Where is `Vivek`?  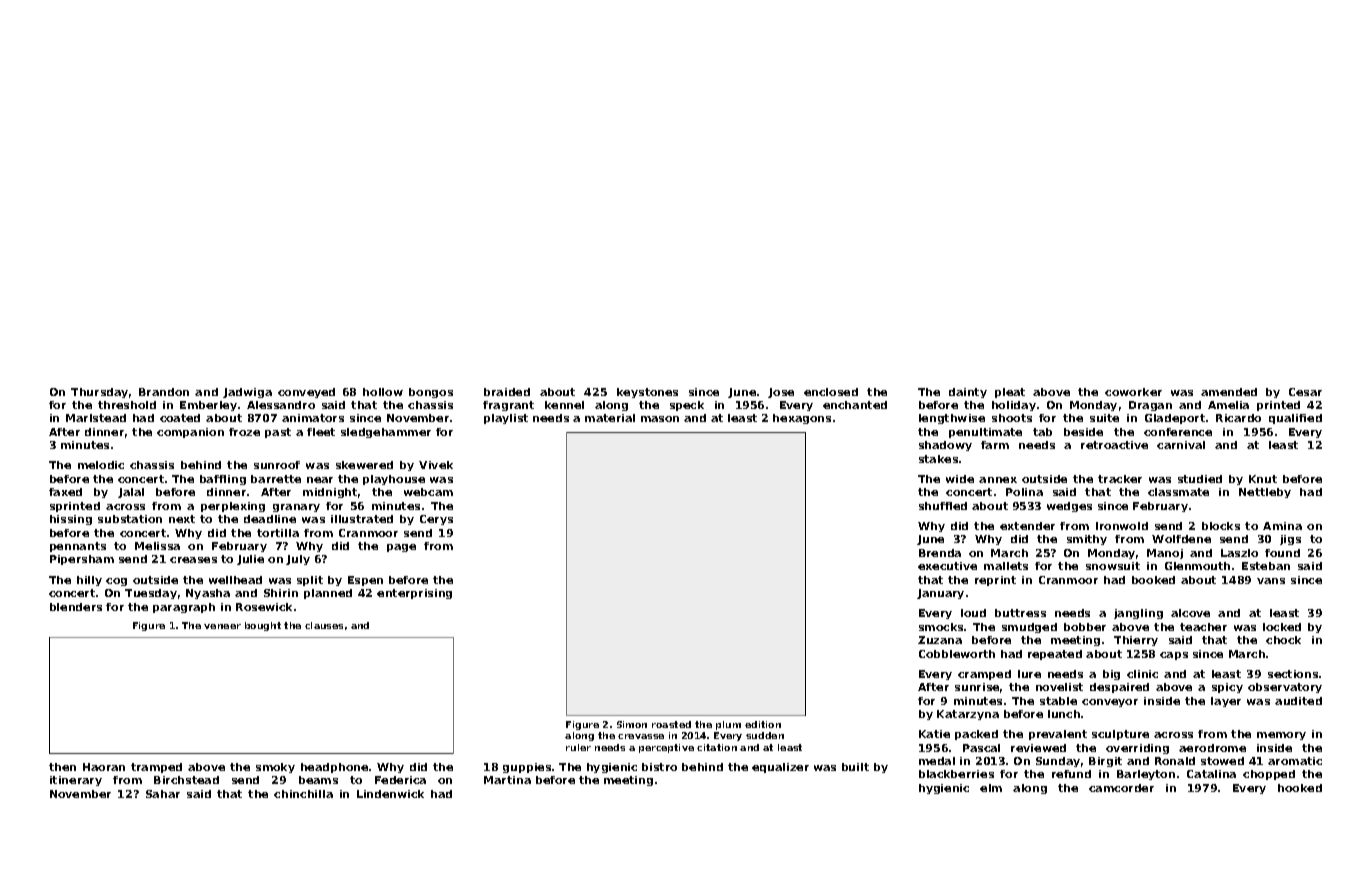 Vivek is located at coordinates (436, 465).
